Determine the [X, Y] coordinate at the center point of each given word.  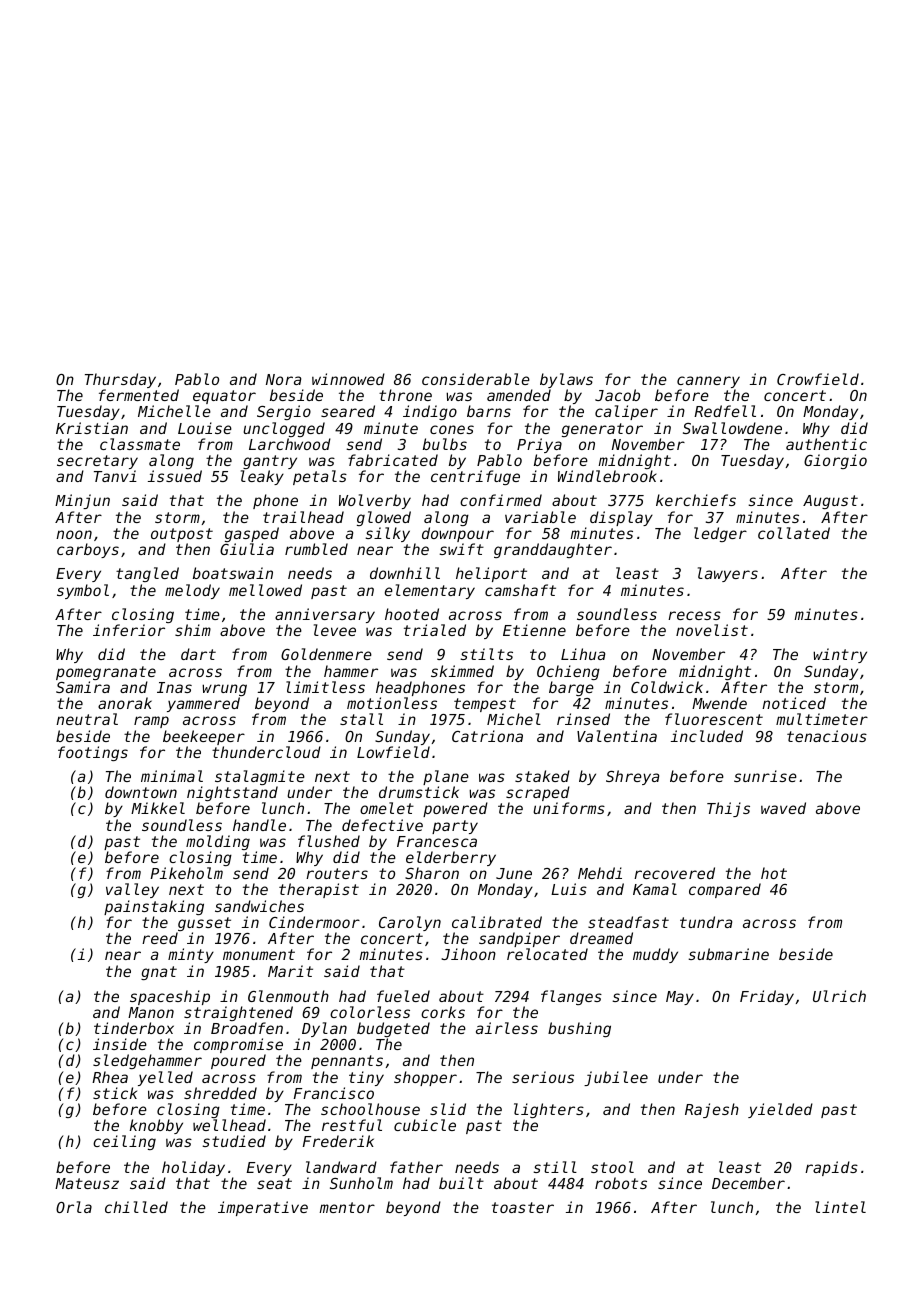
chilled [136, 1207]
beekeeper [204, 737]
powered [455, 809]
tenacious [827, 736]
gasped [252, 534]
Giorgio [835, 461]
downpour [458, 534]
